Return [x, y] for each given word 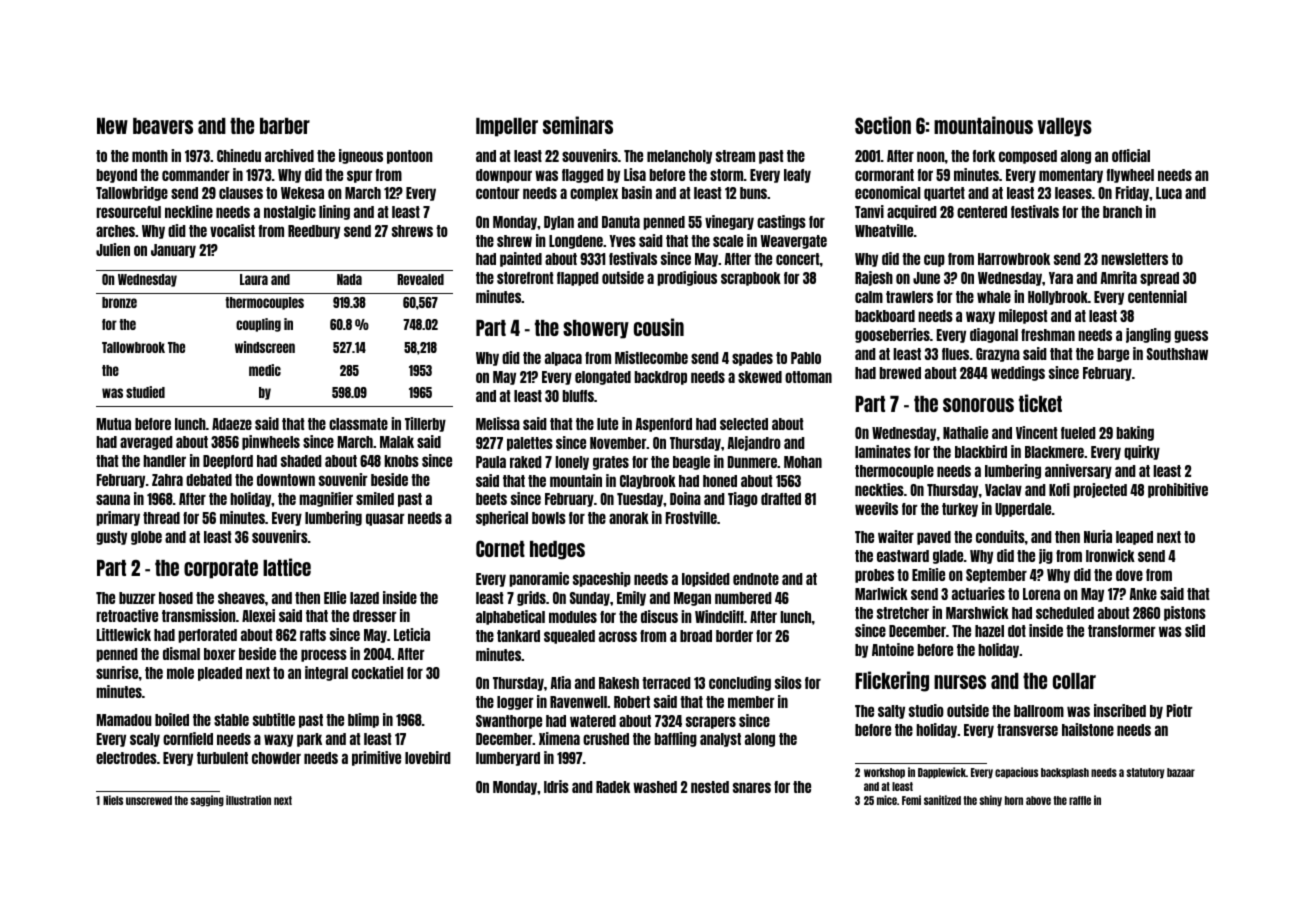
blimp [363, 720]
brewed [900, 373]
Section [883, 125]
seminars [578, 125]
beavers [163, 126]
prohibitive [1178, 490]
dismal [181, 653]
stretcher [903, 613]
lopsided [706, 579]
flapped [578, 279]
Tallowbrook [133, 347]
